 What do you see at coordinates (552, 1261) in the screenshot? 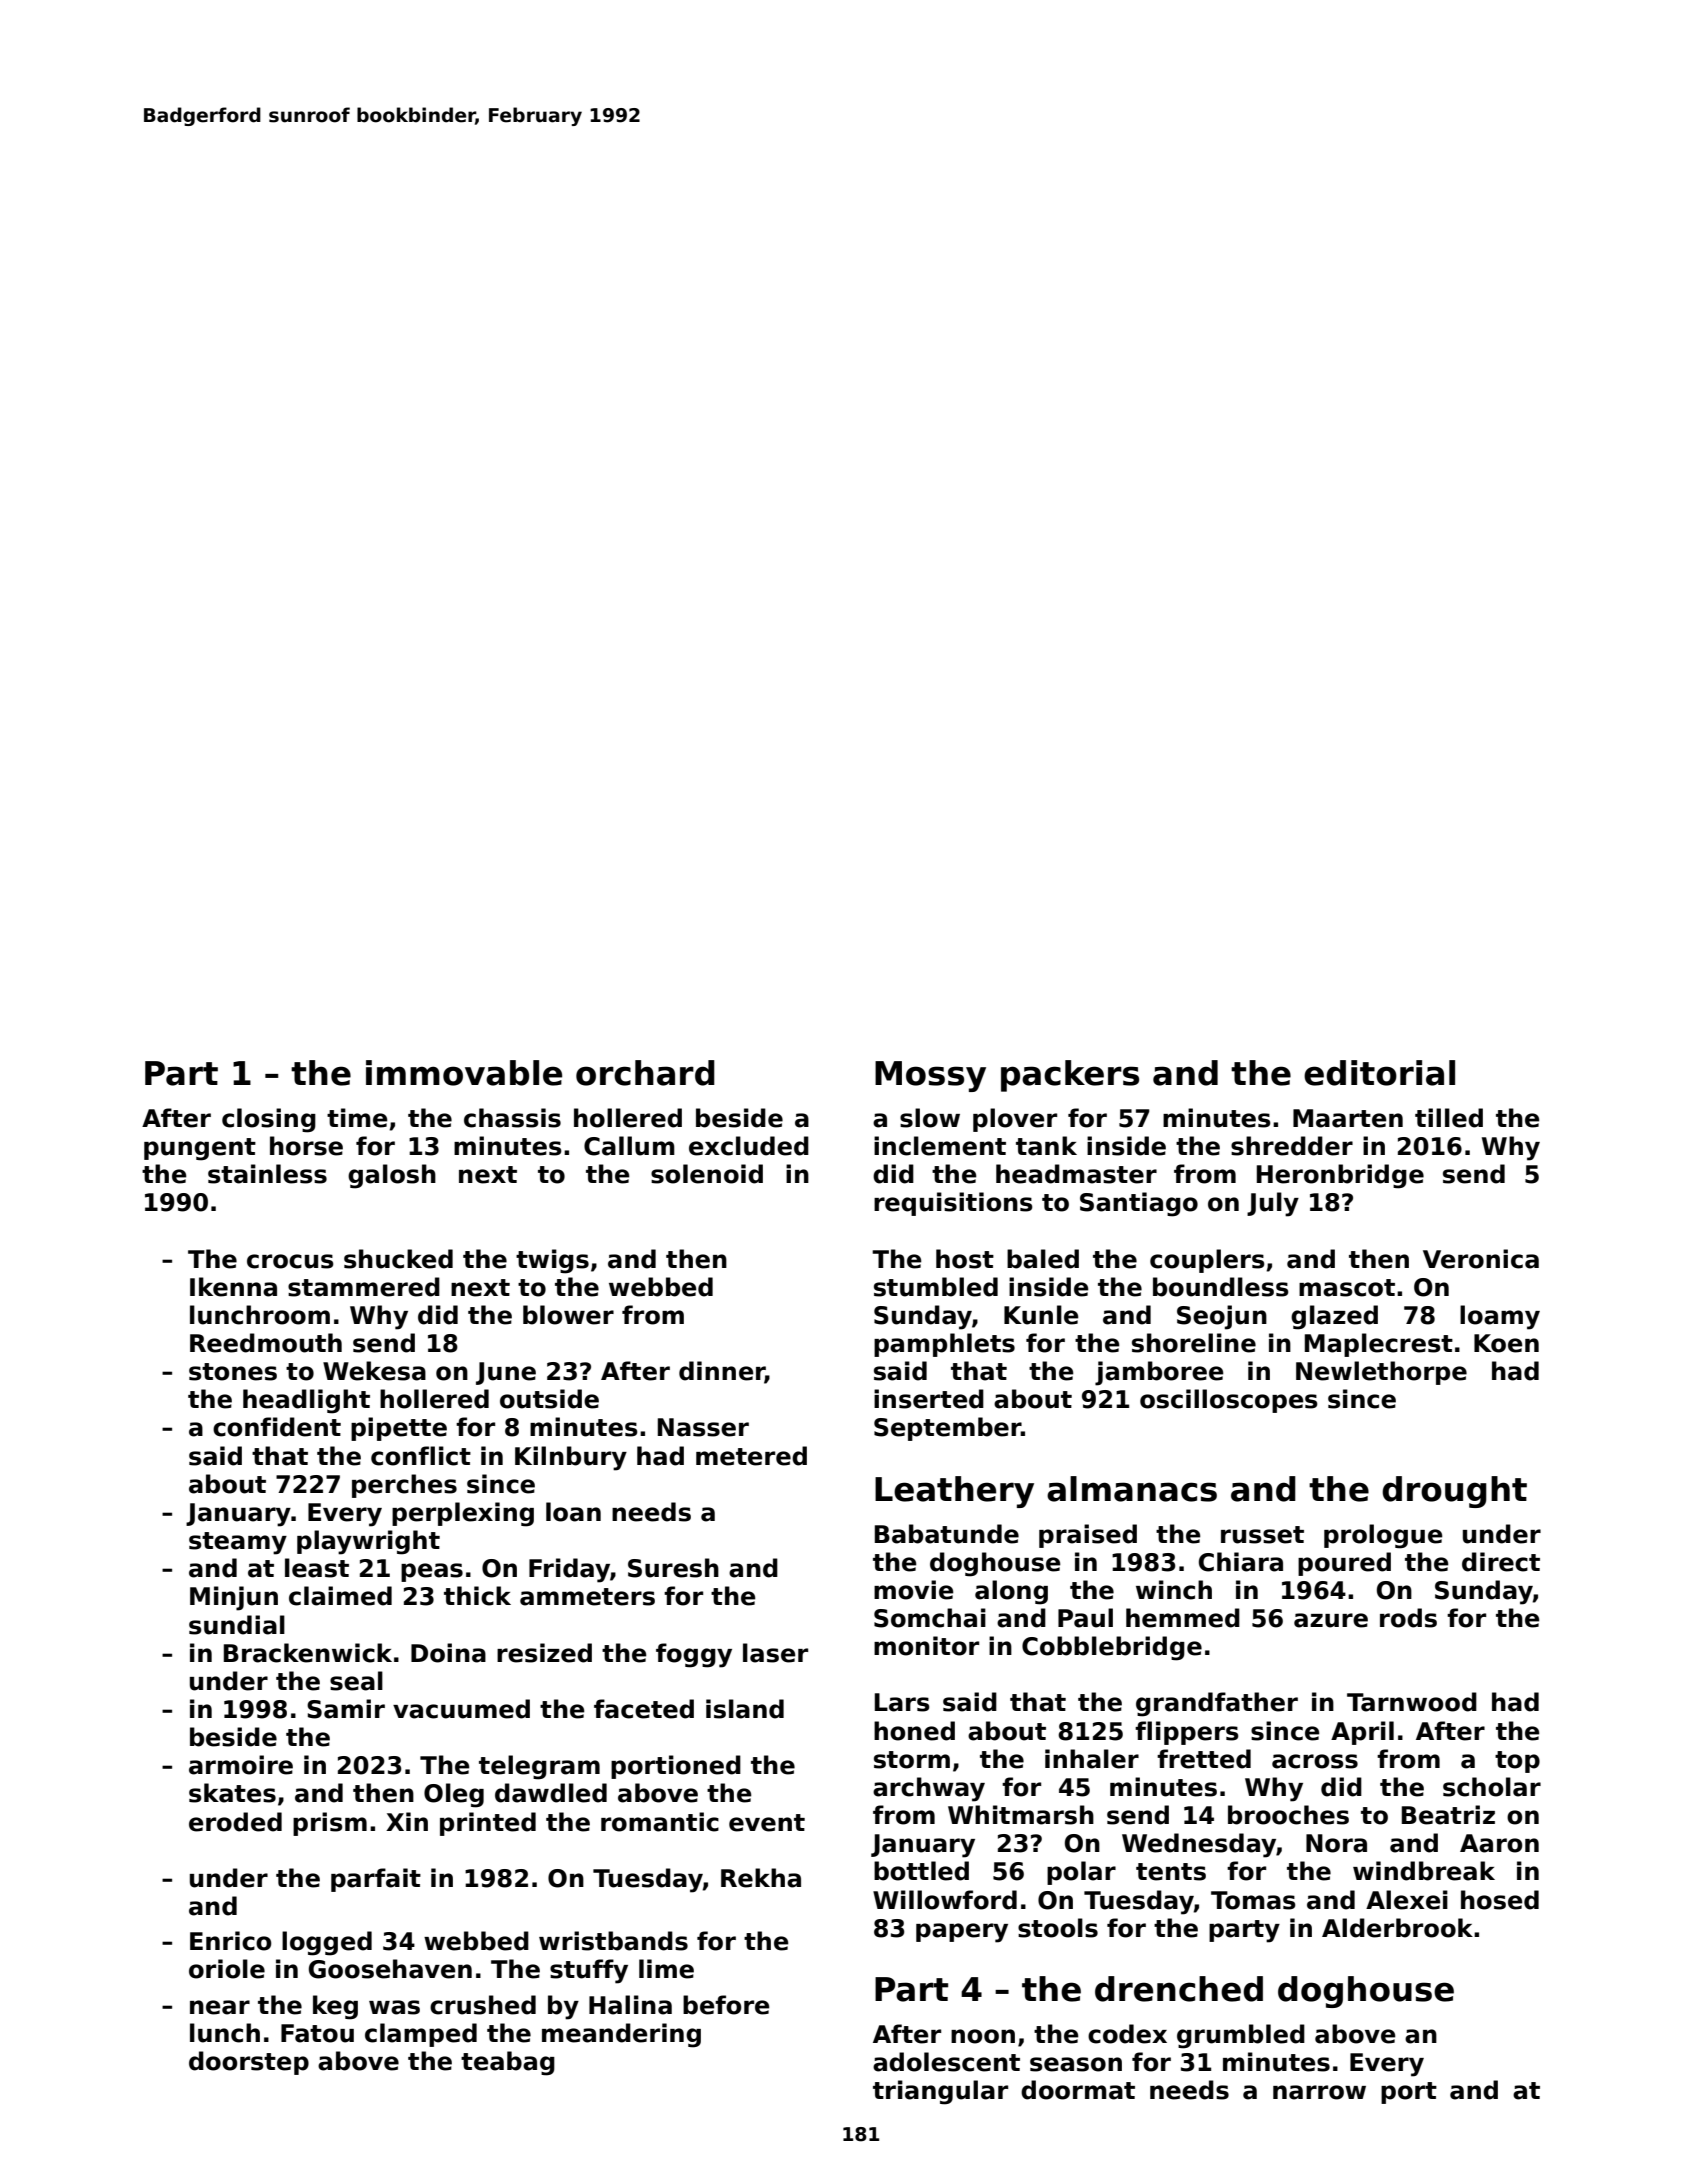
I see `twigs` at bounding box center [552, 1261].
